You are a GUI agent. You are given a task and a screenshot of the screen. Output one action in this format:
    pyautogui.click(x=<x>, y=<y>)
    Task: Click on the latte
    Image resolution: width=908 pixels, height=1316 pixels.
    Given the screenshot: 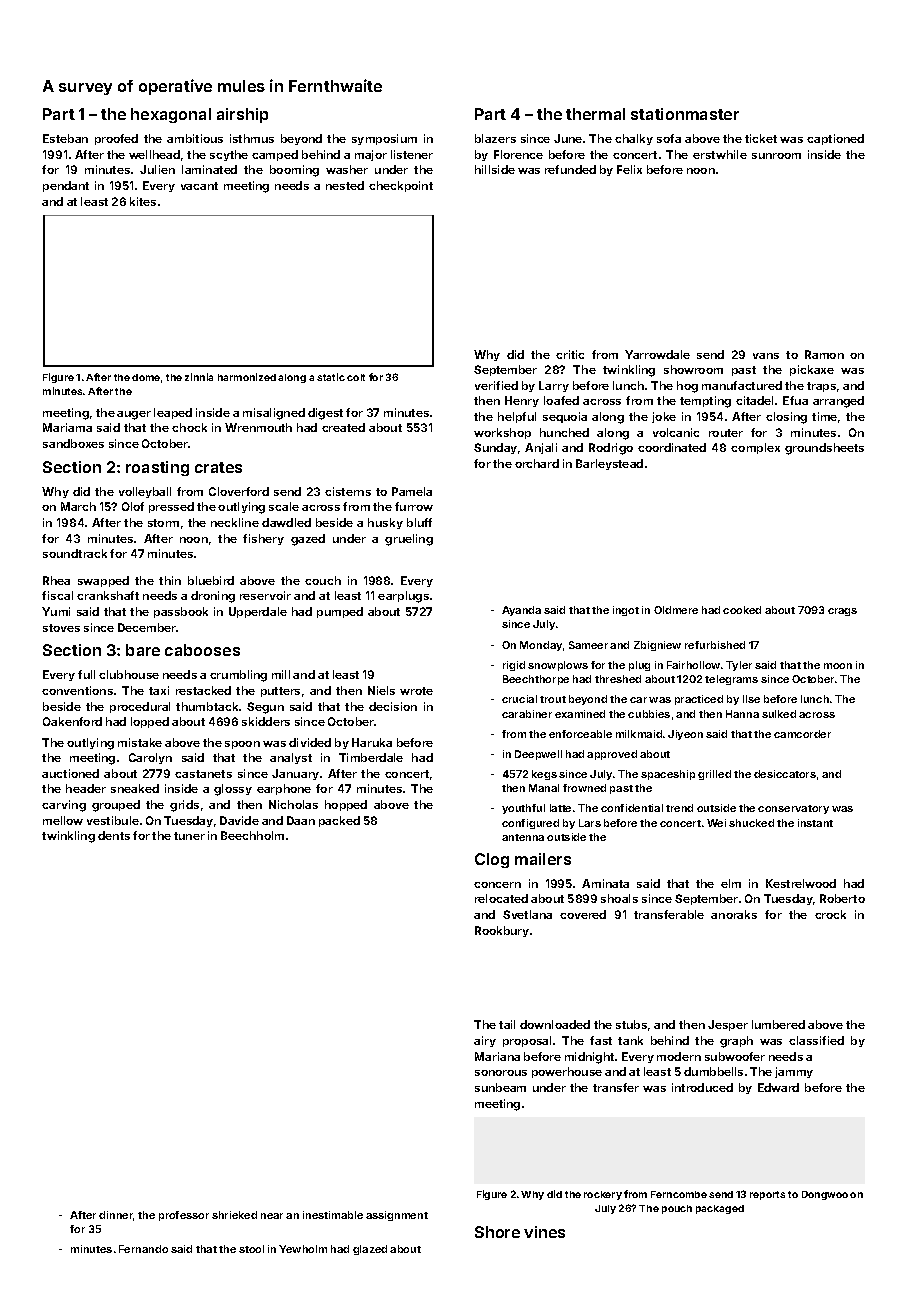 What is the action you would take?
    pyautogui.click(x=560, y=808)
